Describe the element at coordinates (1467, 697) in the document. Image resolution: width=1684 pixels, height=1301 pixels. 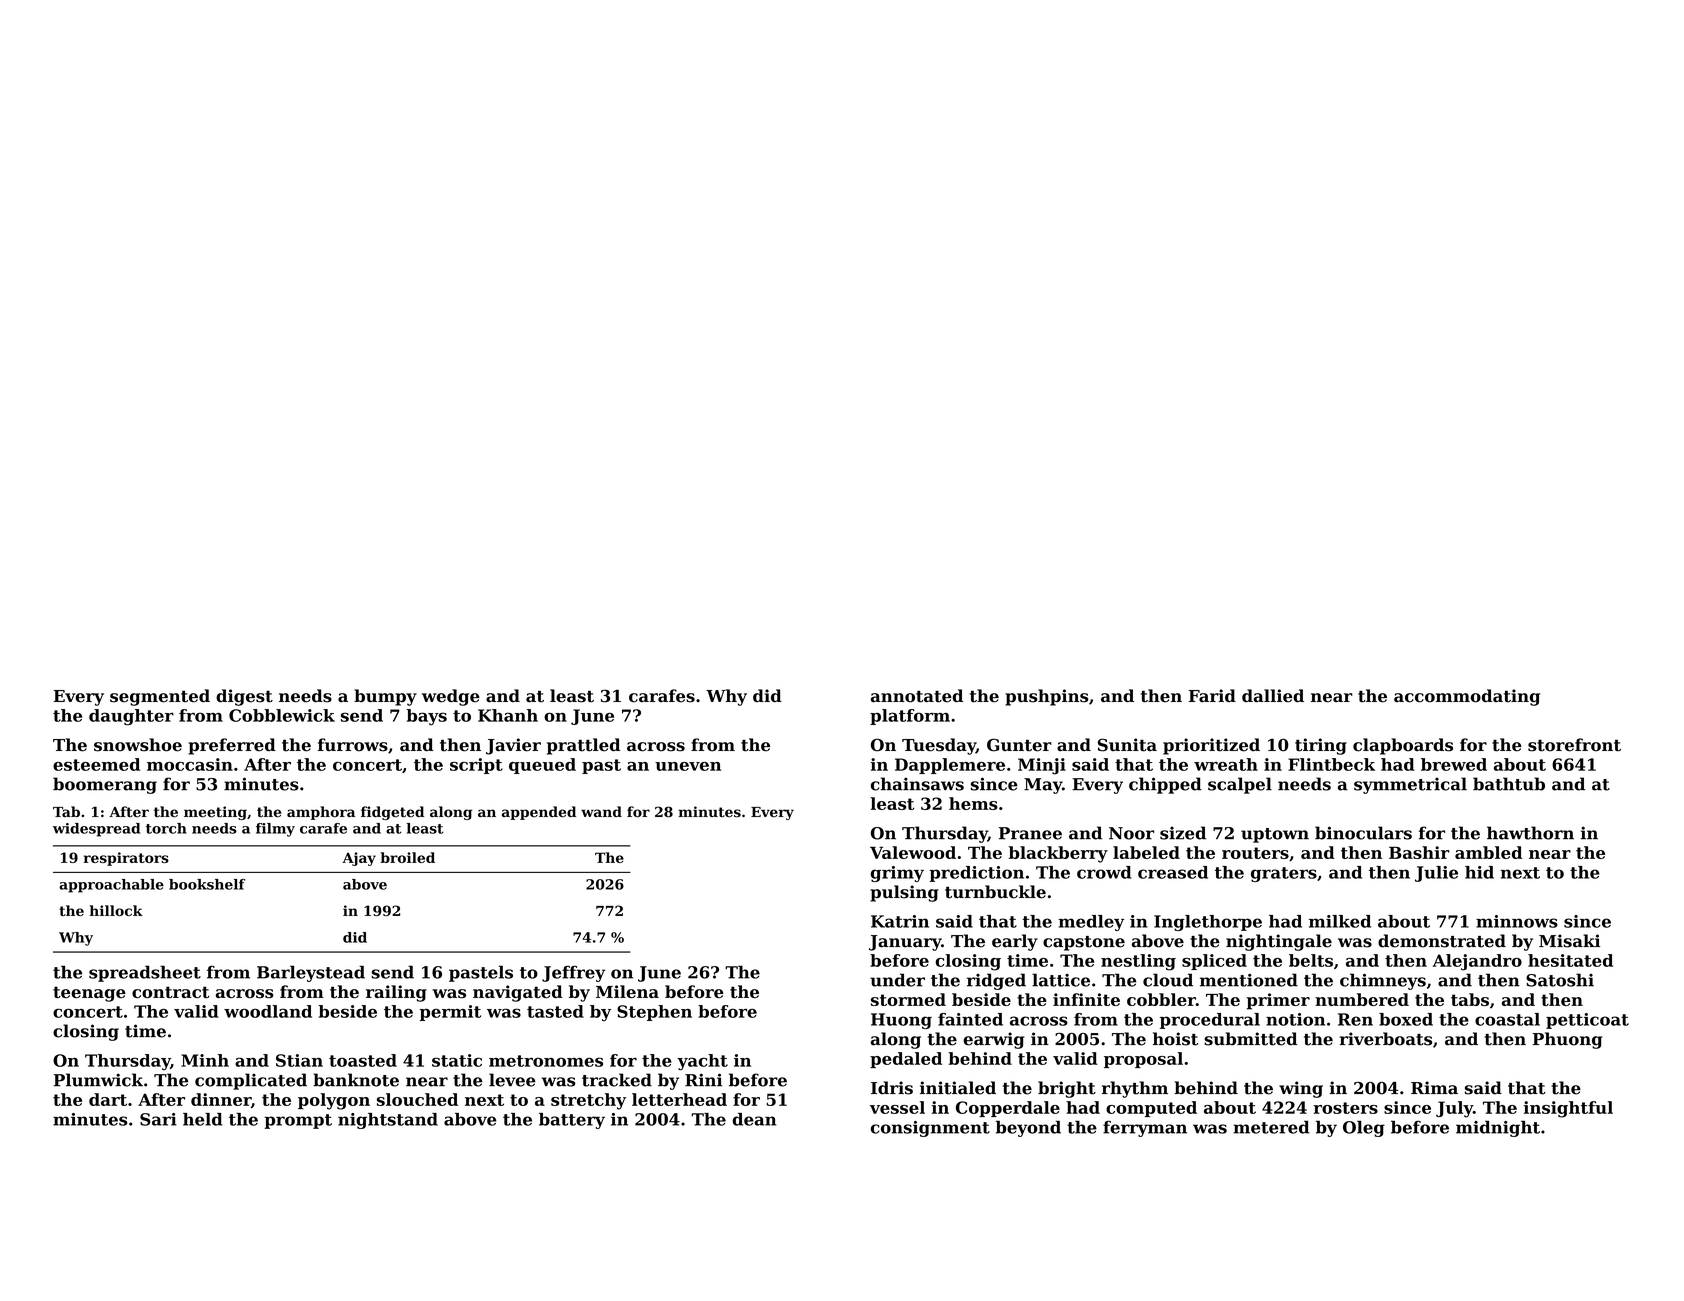
I see `accommodating` at that location.
